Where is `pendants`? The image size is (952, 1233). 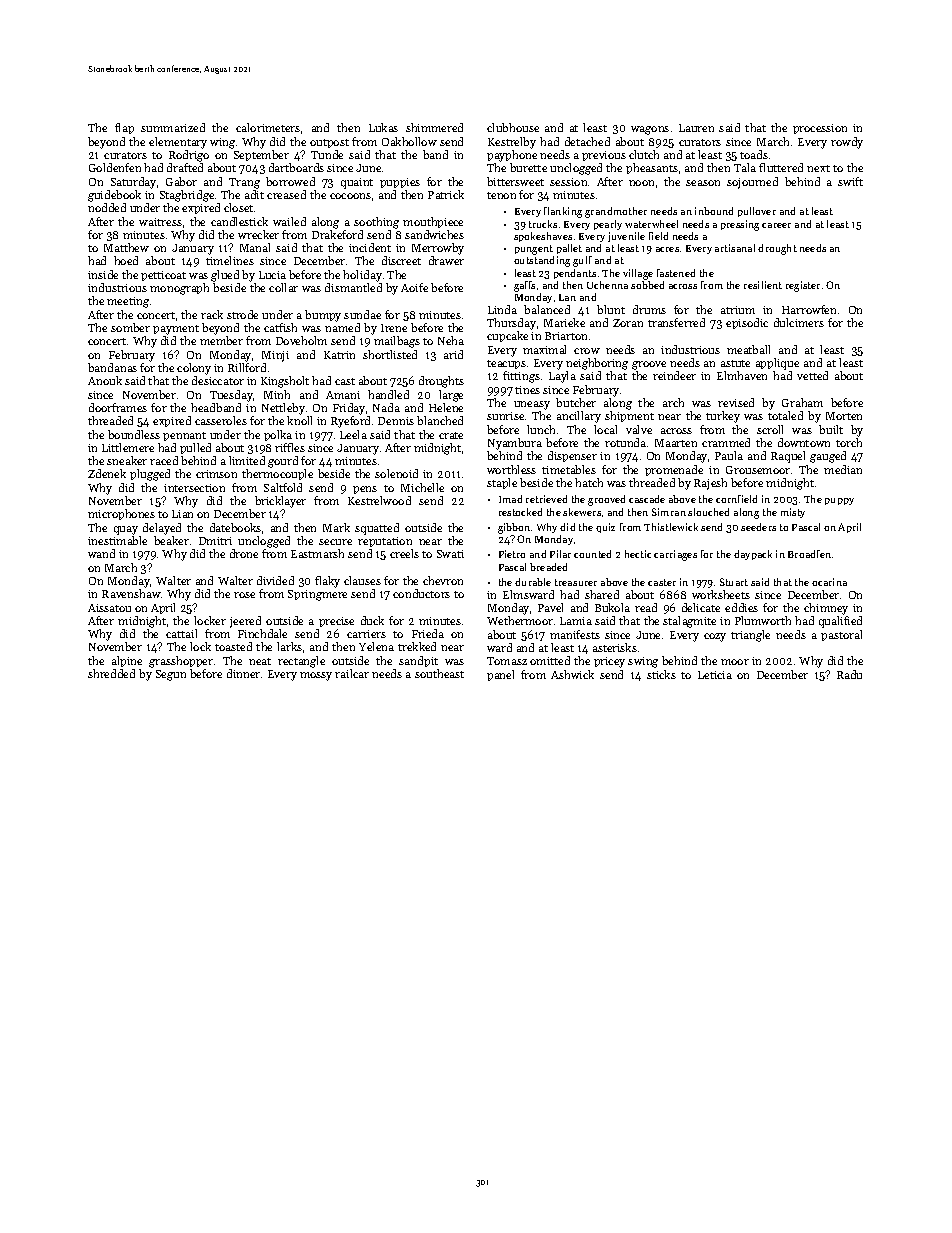 pendants is located at coordinates (575, 274).
